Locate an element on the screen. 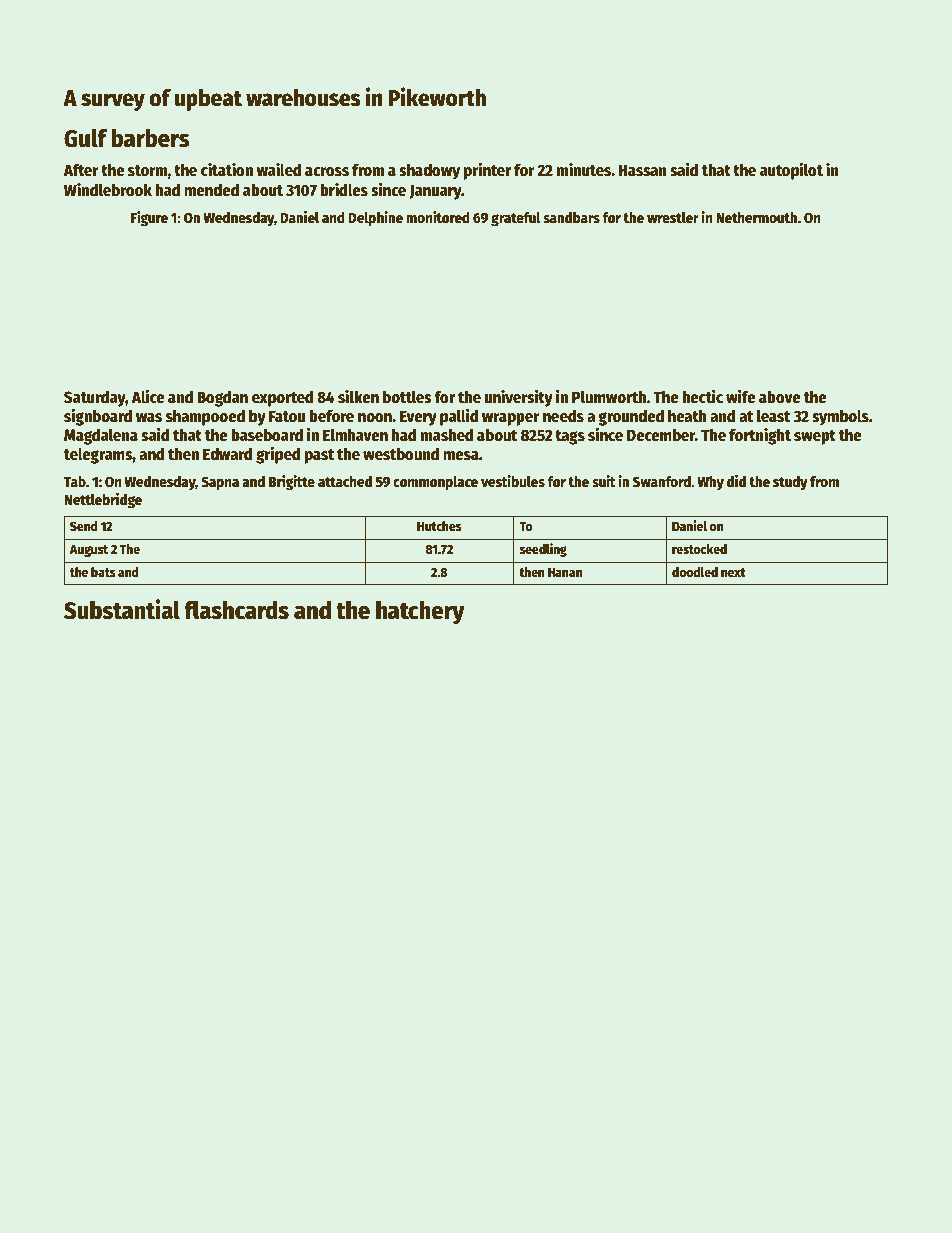 This screenshot has height=1233, width=952. next is located at coordinates (733, 572).
